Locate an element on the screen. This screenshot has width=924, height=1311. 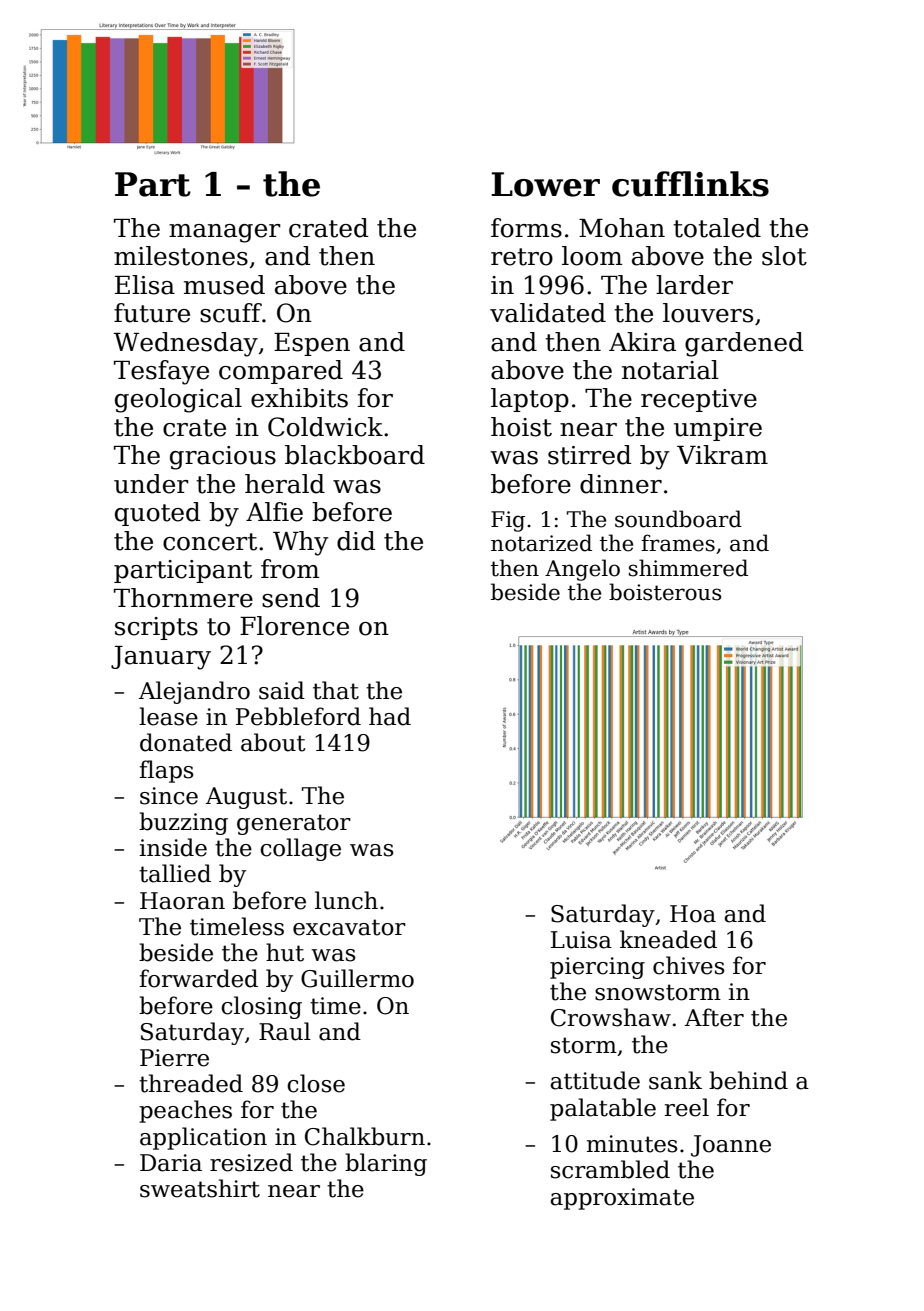
Lower is located at coordinates (545, 184).
